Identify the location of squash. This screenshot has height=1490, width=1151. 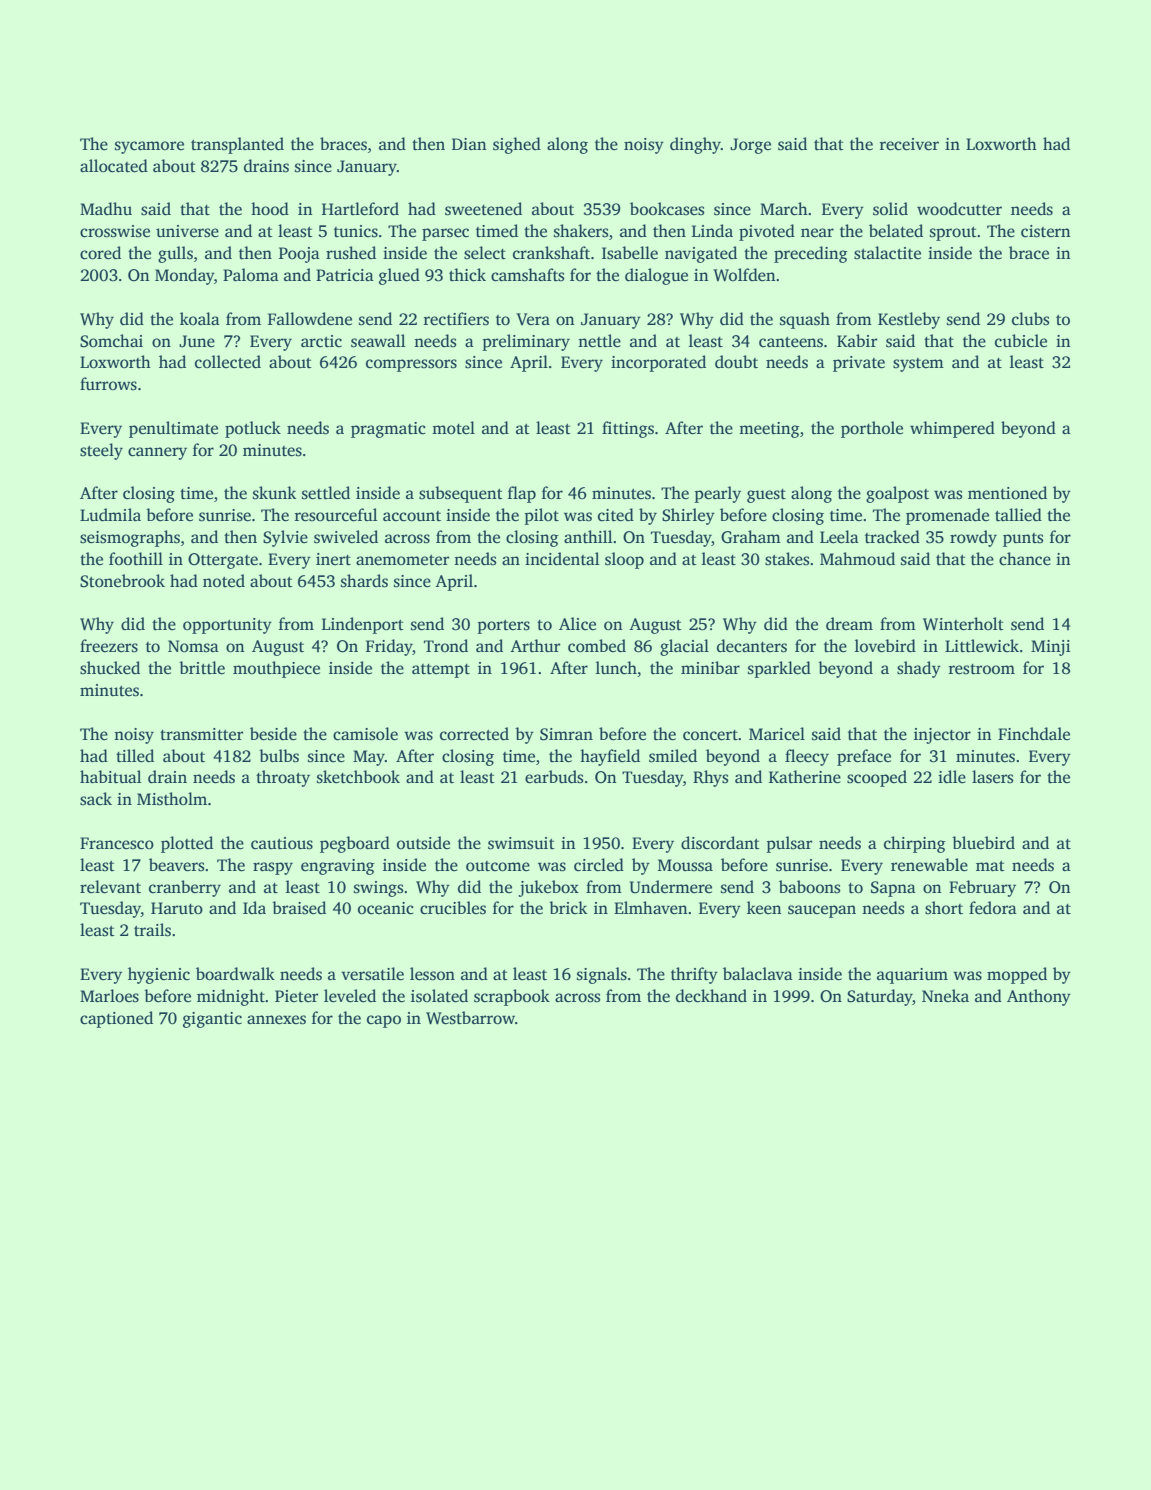
(805, 320).
